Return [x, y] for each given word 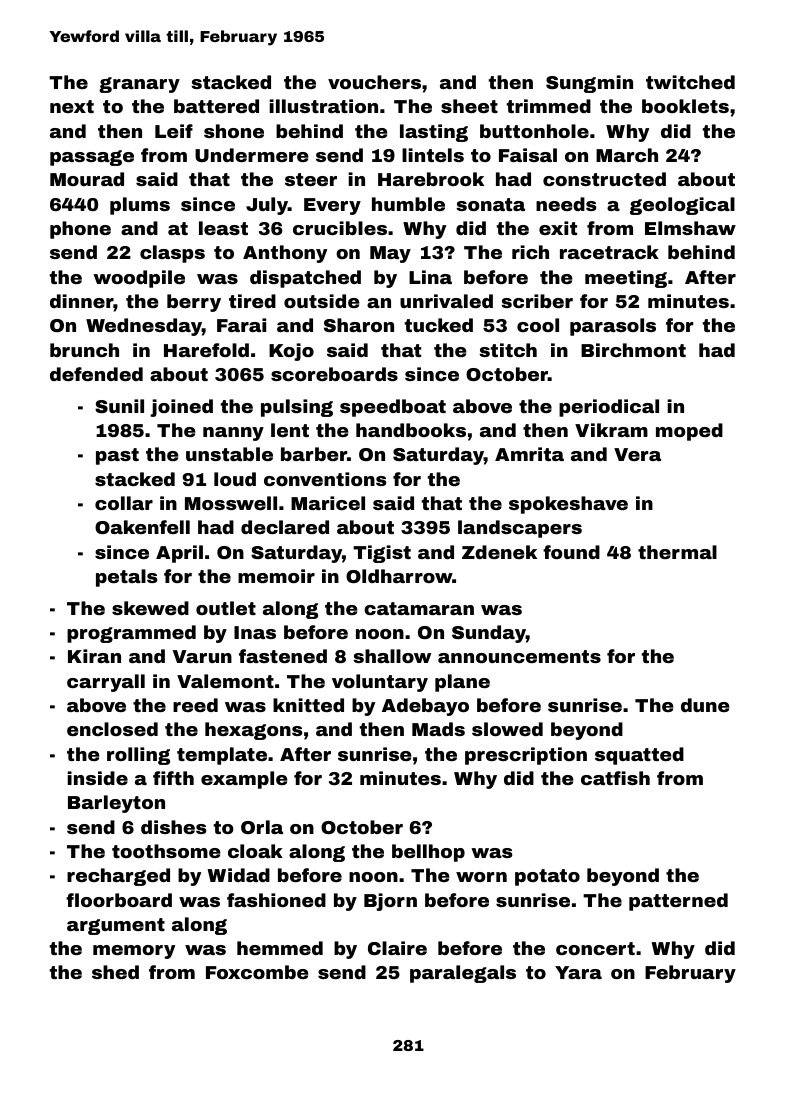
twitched [690, 82]
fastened [283, 656]
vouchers [374, 82]
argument [116, 926]
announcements [519, 656]
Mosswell [231, 503]
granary [139, 85]
